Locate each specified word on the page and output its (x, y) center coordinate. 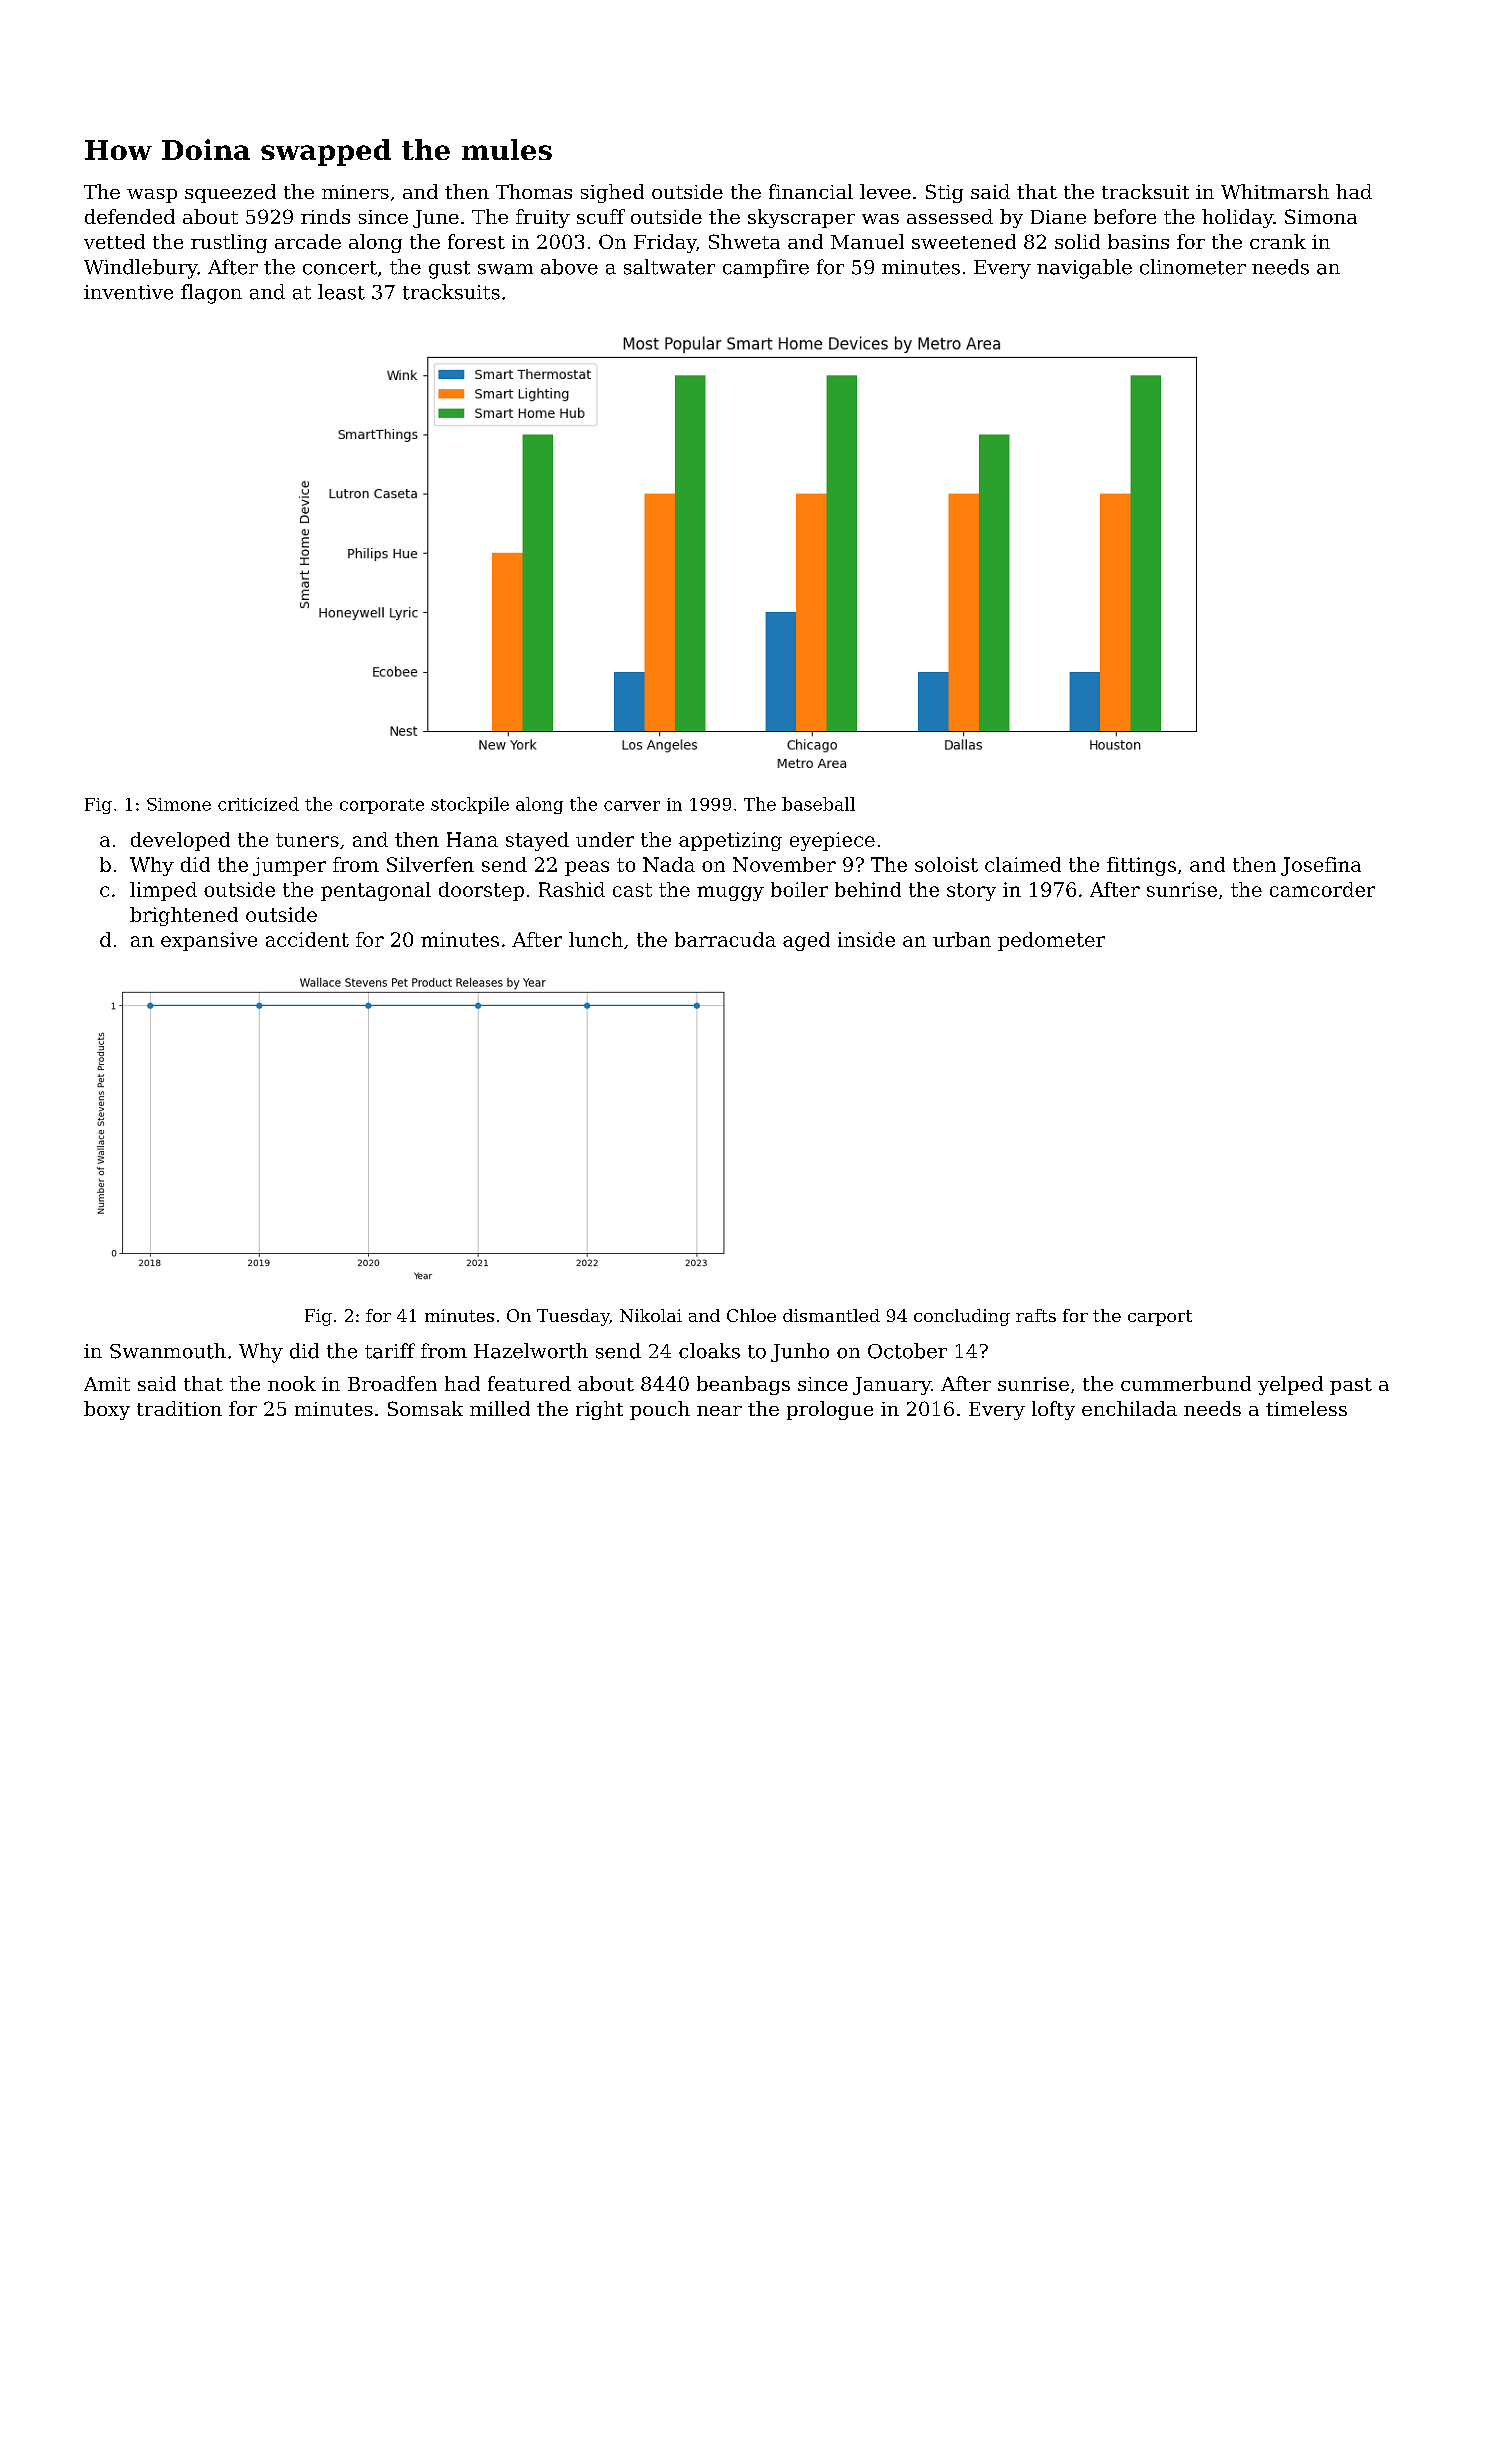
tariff (390, 1351)
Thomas (534, 191)
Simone (179, 804)
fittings (1141, 866)
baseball (818, 804)
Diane (1058, 217)
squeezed (230, 193)
